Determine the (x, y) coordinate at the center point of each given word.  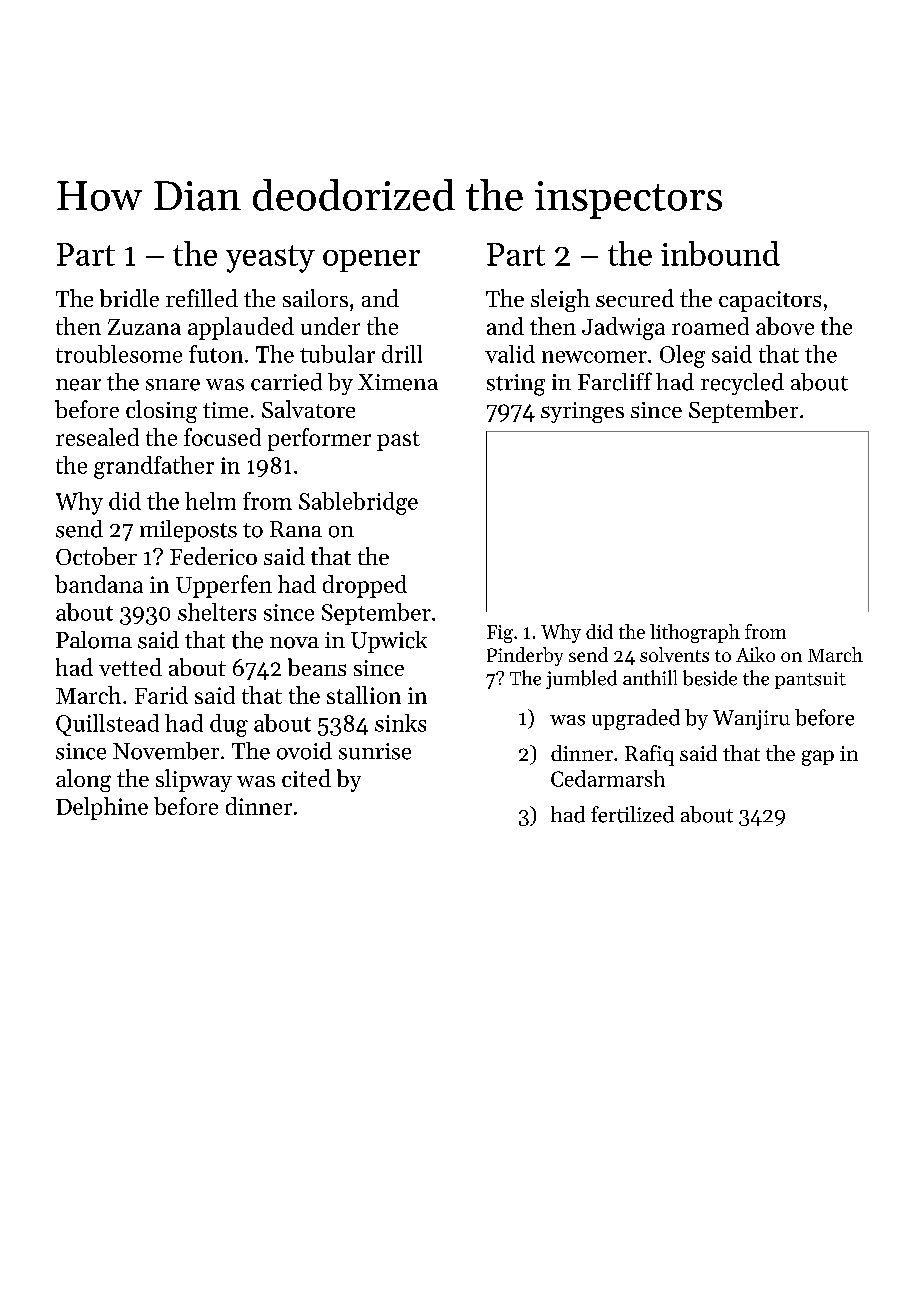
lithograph (695, 633)
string (516, 385)
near (78, 385)
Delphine (102, 808)
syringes (582, 412)
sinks (400, 723)
